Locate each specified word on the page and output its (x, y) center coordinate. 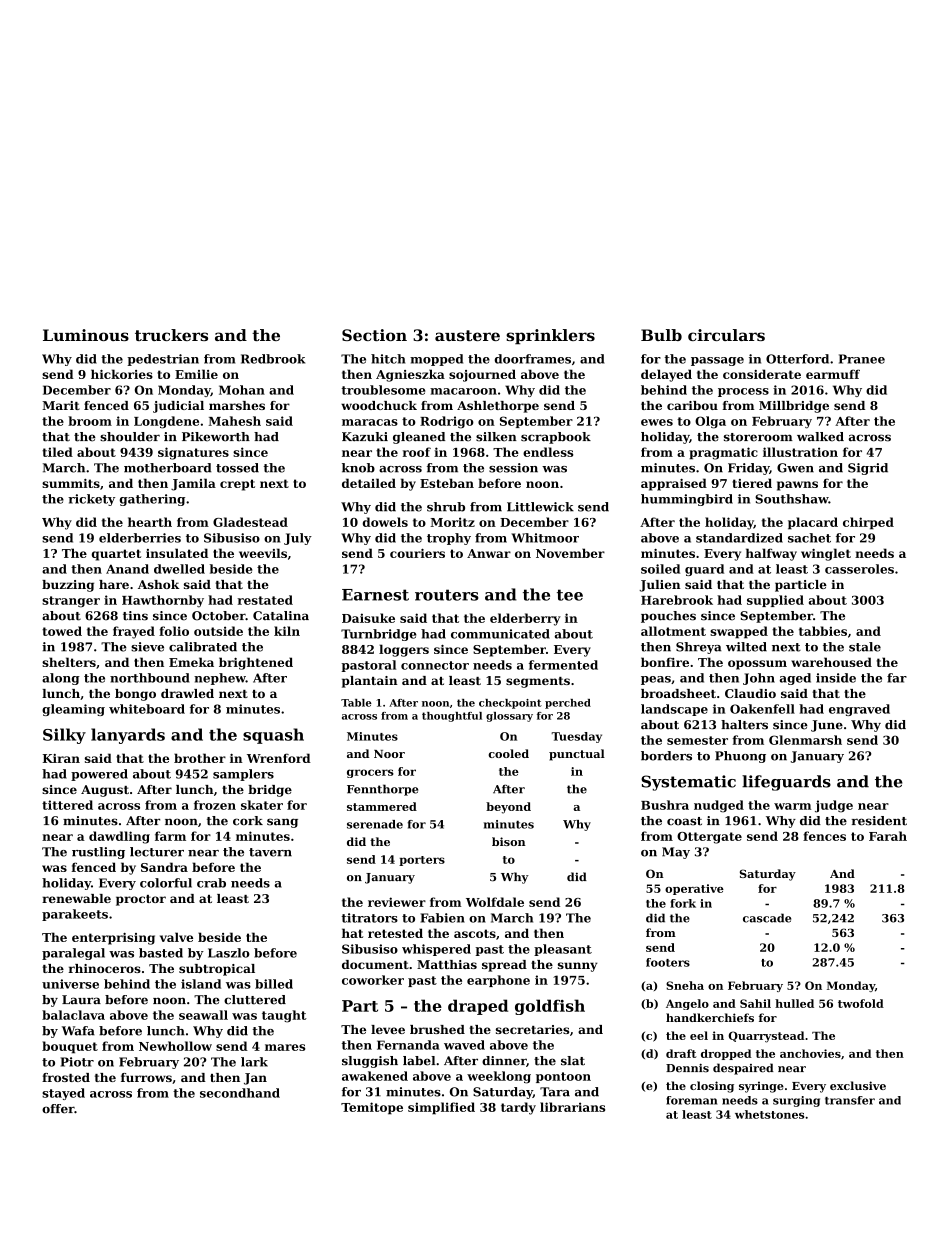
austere (467, 335)
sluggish (370, 1062)
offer (58, 1109)
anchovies (810, 1053)
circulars (726, 335)
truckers (171, 335)
